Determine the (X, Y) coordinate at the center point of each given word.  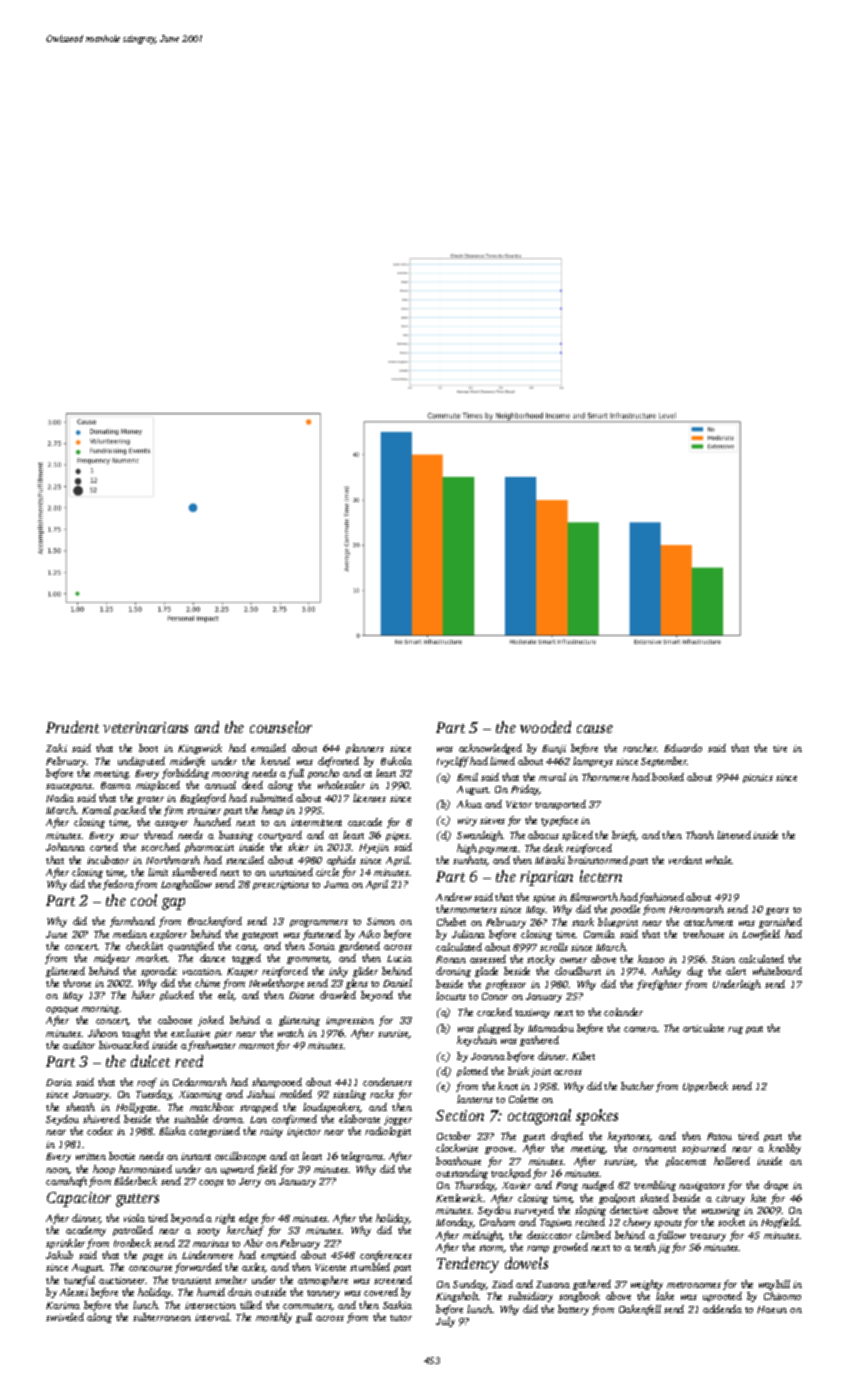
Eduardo (683, 748)
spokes (597, 1117)
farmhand (132, 922)
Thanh (700, 835)
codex (100, 1131)
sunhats (470, 861)
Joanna (488, 1056)
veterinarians (145, 727)
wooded (545, 727)
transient (191, 1280)
